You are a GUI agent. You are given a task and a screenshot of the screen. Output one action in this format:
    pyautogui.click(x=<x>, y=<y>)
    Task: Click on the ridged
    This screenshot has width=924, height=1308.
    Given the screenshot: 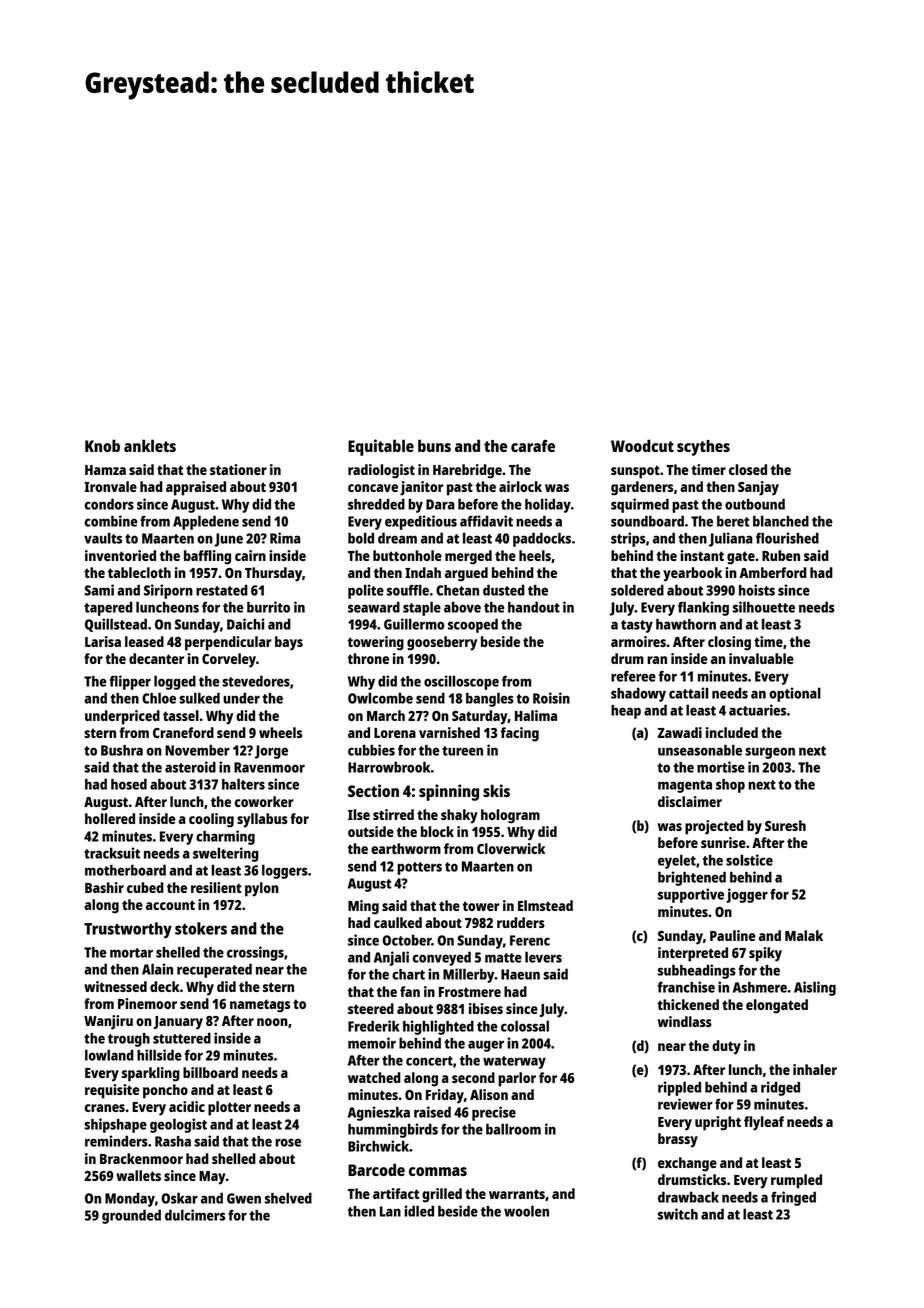 What is the action you would take?
    pyautogui.click(x=780, y=1088)
